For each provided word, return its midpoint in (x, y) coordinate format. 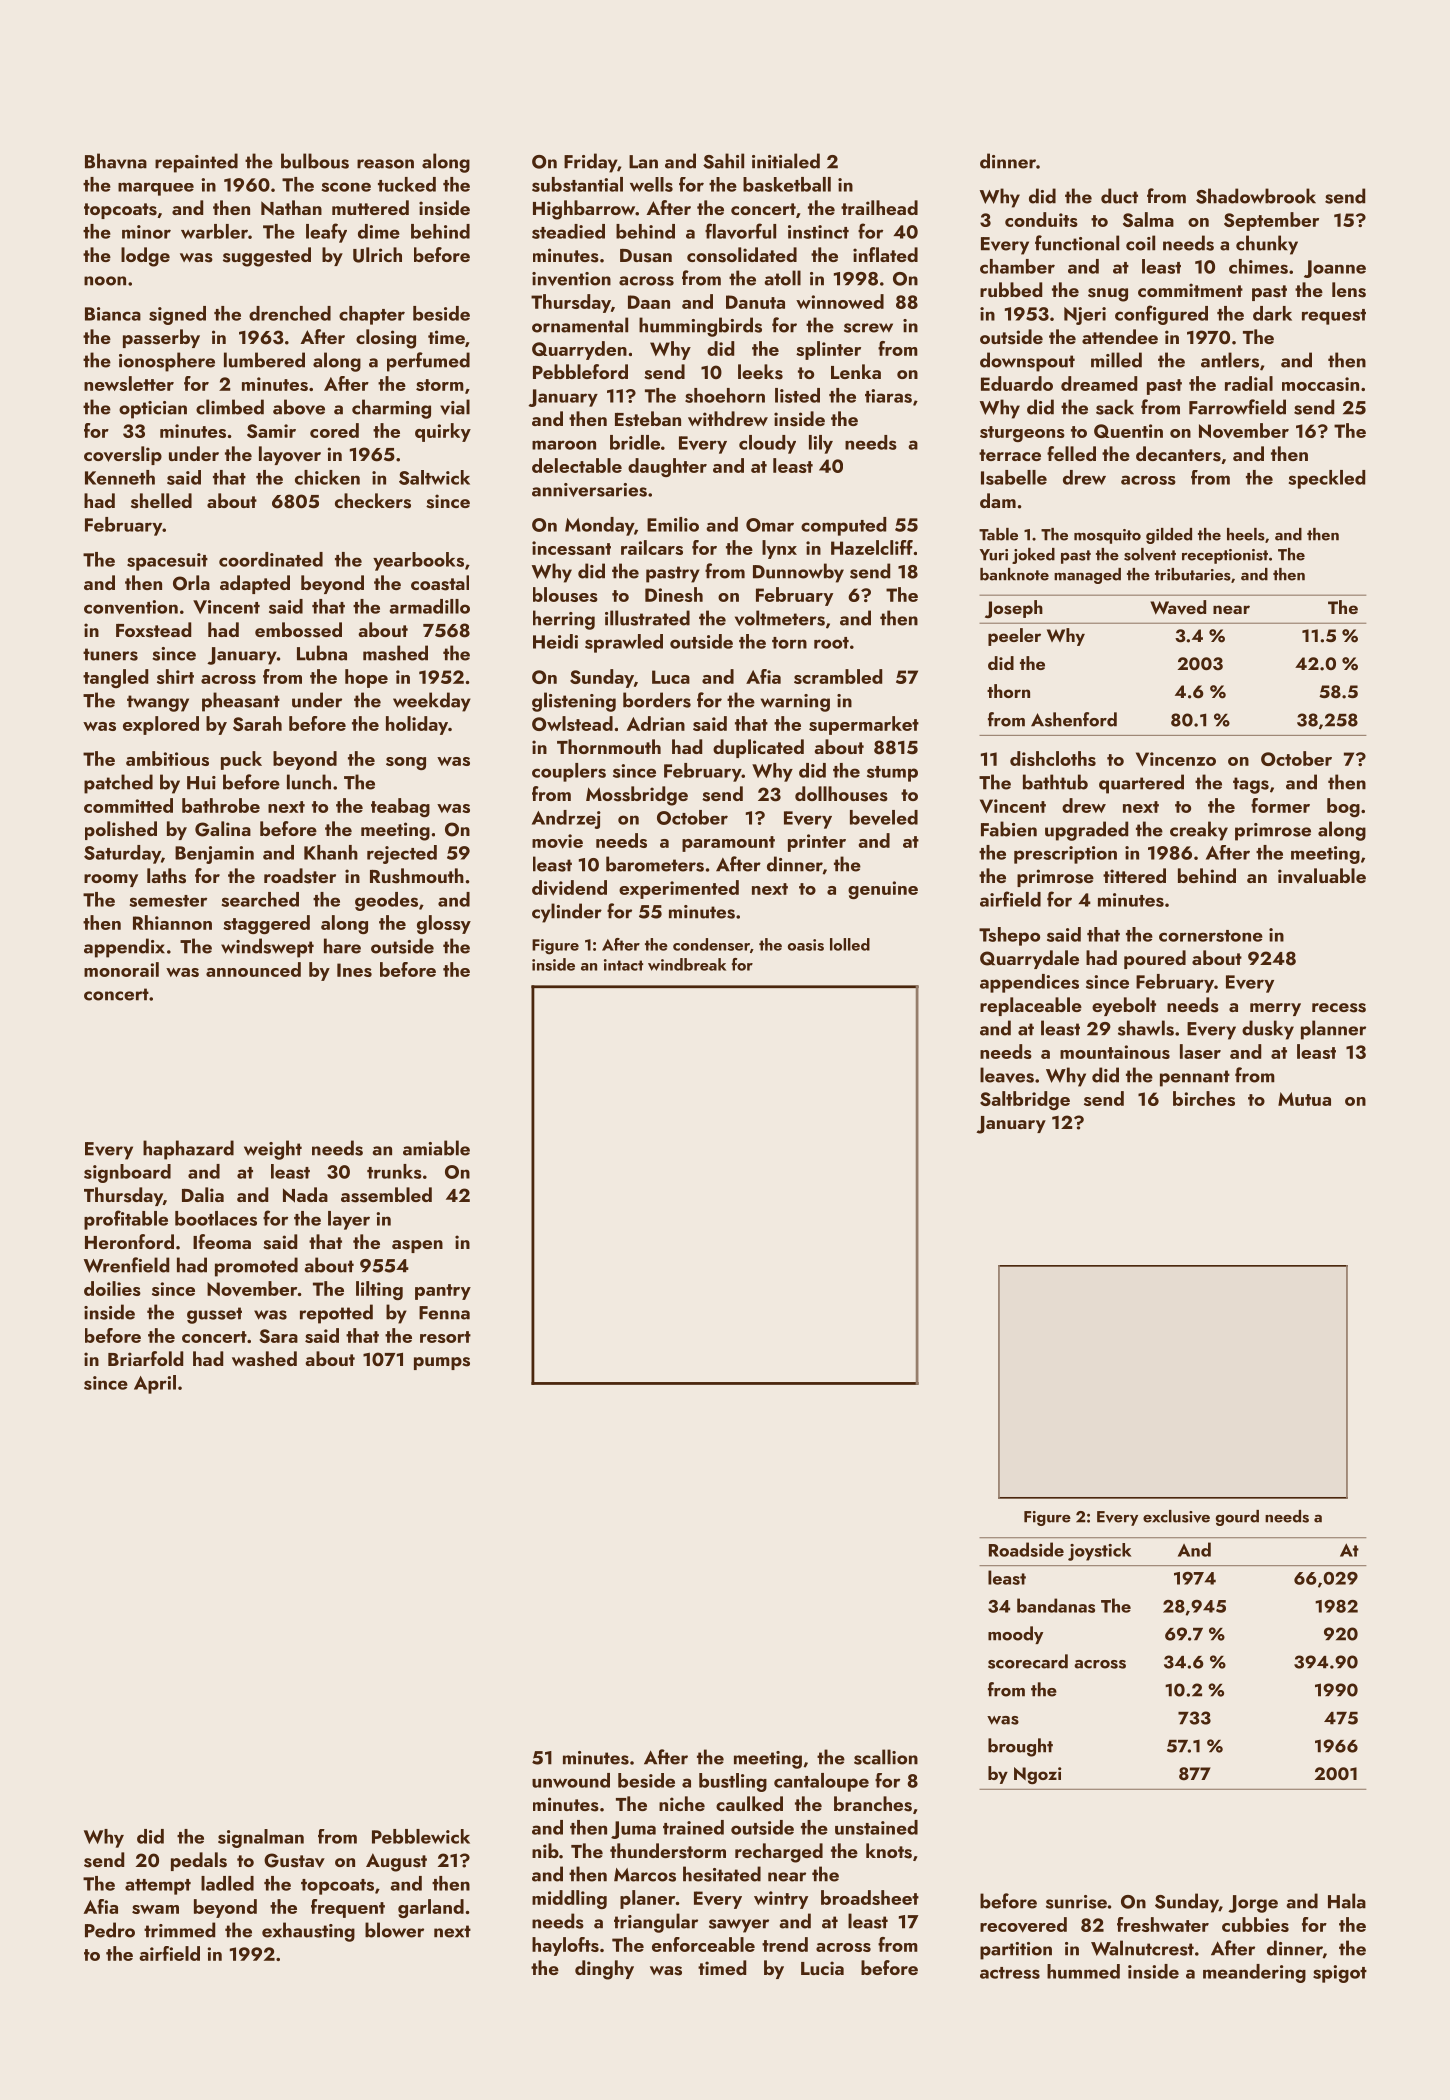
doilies (112, 1288)
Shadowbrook (1256, 196)
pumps (442, 1363)
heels (1246, 534)
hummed (1083, 1971)
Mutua (1304, 1099)
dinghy (604, 1970)
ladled (227, 1883)
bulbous (315, 161)
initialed (786, 161)
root (831, 643)
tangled (115, 678)
